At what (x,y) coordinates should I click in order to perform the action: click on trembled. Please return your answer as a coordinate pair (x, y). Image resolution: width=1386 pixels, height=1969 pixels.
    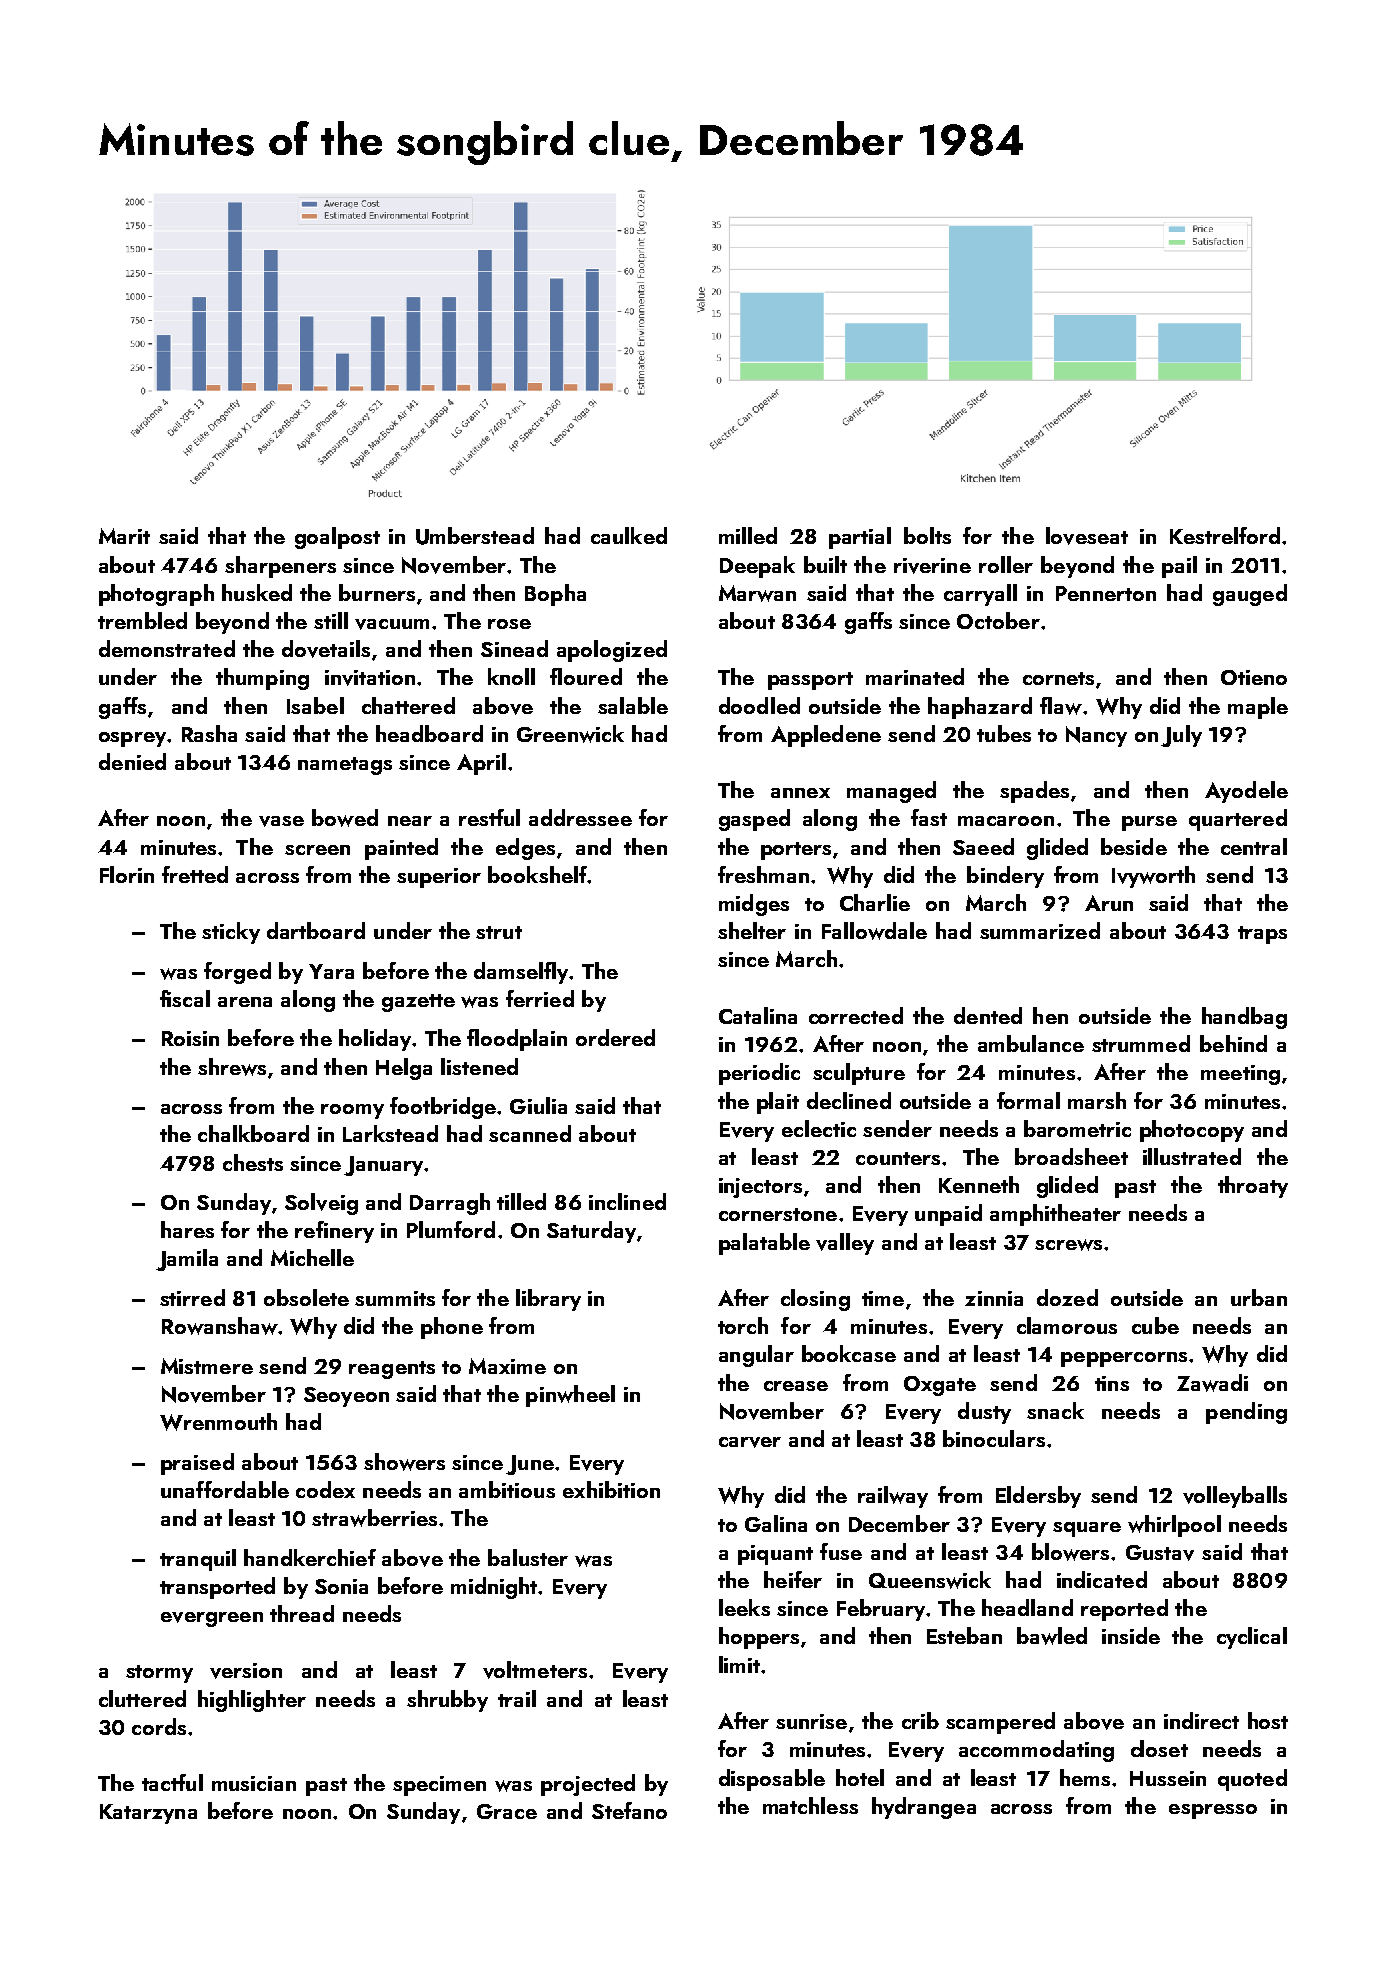
    Looking at the image, I should click on (142, 620).
